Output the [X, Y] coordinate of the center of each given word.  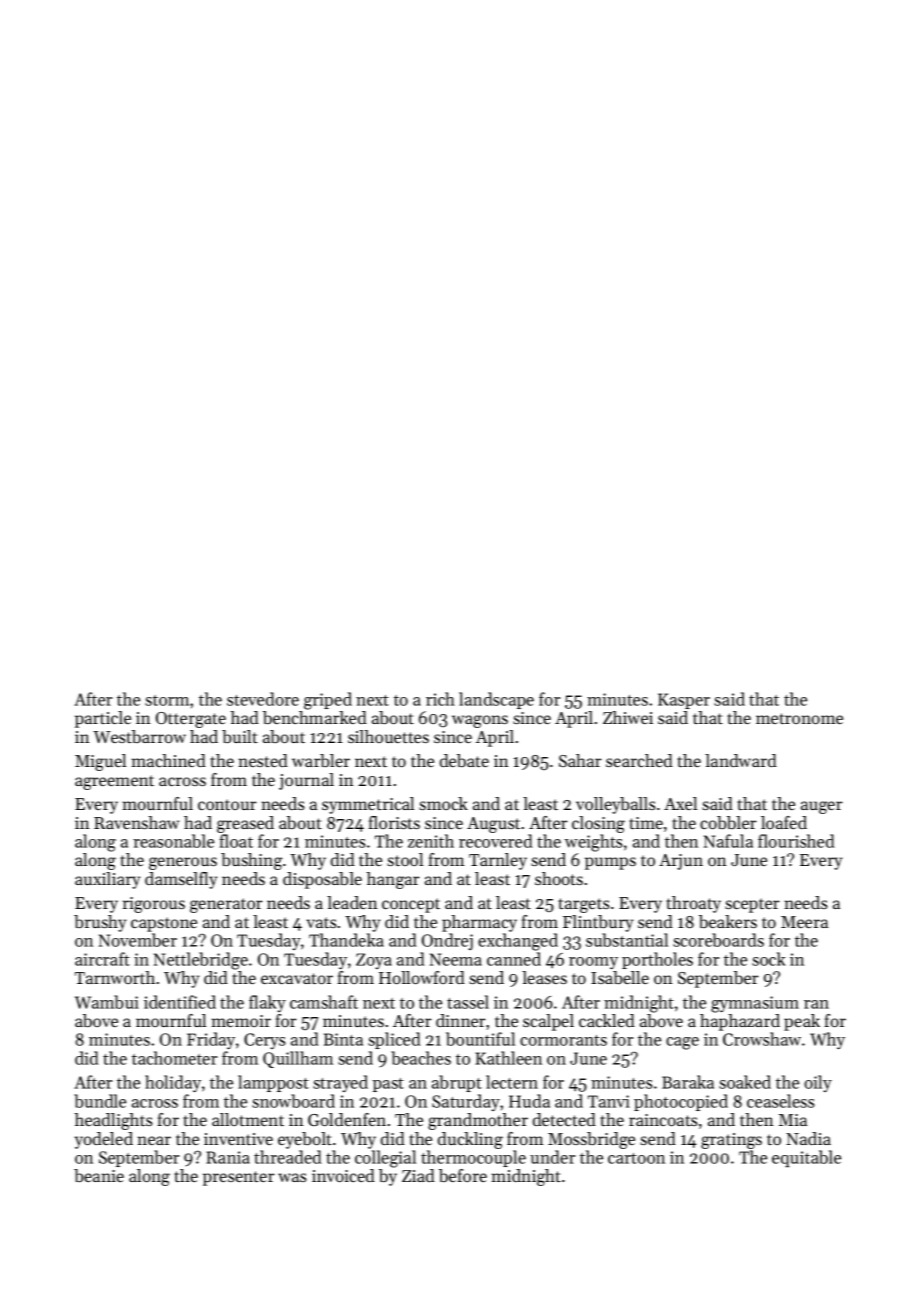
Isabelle [620, 977]
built [240, 736]
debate [464, 760]
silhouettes [388, 736]
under [552, 1157]
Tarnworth [115, 977]
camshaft [324, 1002]
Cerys [265, 1041]
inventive [238, 1139]
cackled [607, 1020]
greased [245, 824]
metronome [799, 718]
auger [822, 807]
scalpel [548, 1022]
